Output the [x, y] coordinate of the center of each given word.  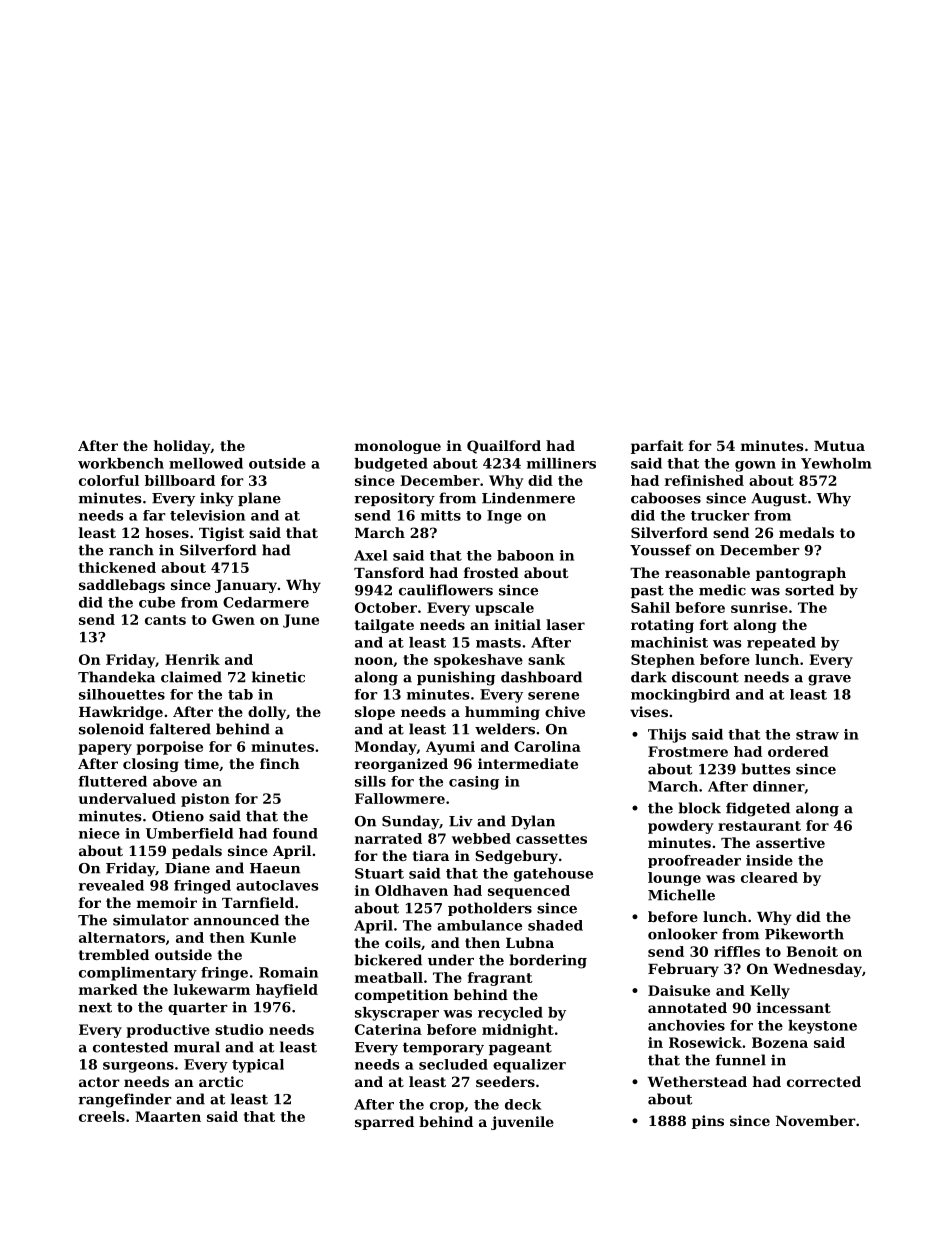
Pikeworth [804, 934]
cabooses [666, 498]
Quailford [504, 447]
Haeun [275, 868]
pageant [520, 1049]
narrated [388, 838]
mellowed [206, 463]
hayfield [287, 991]
